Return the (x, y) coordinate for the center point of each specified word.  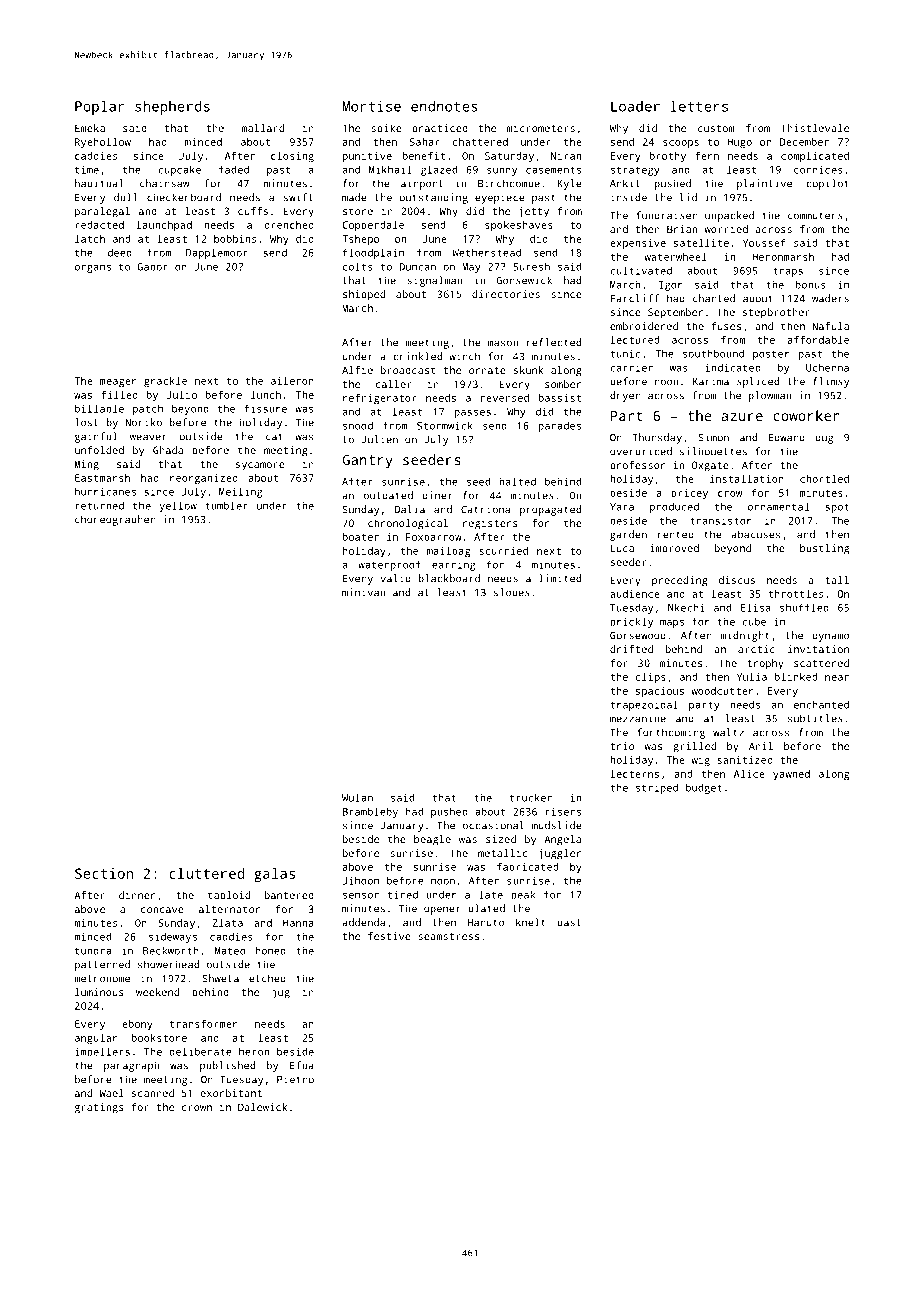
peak (523, 896)
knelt (530, 922)
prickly (631, 622)
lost (86, 422)
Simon (714, 437)
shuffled (804, 607)
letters (699, 106)
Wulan (357, 798)
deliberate (200, 1051)
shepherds (172, 107)
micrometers (541, 128)
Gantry (368, 461)
